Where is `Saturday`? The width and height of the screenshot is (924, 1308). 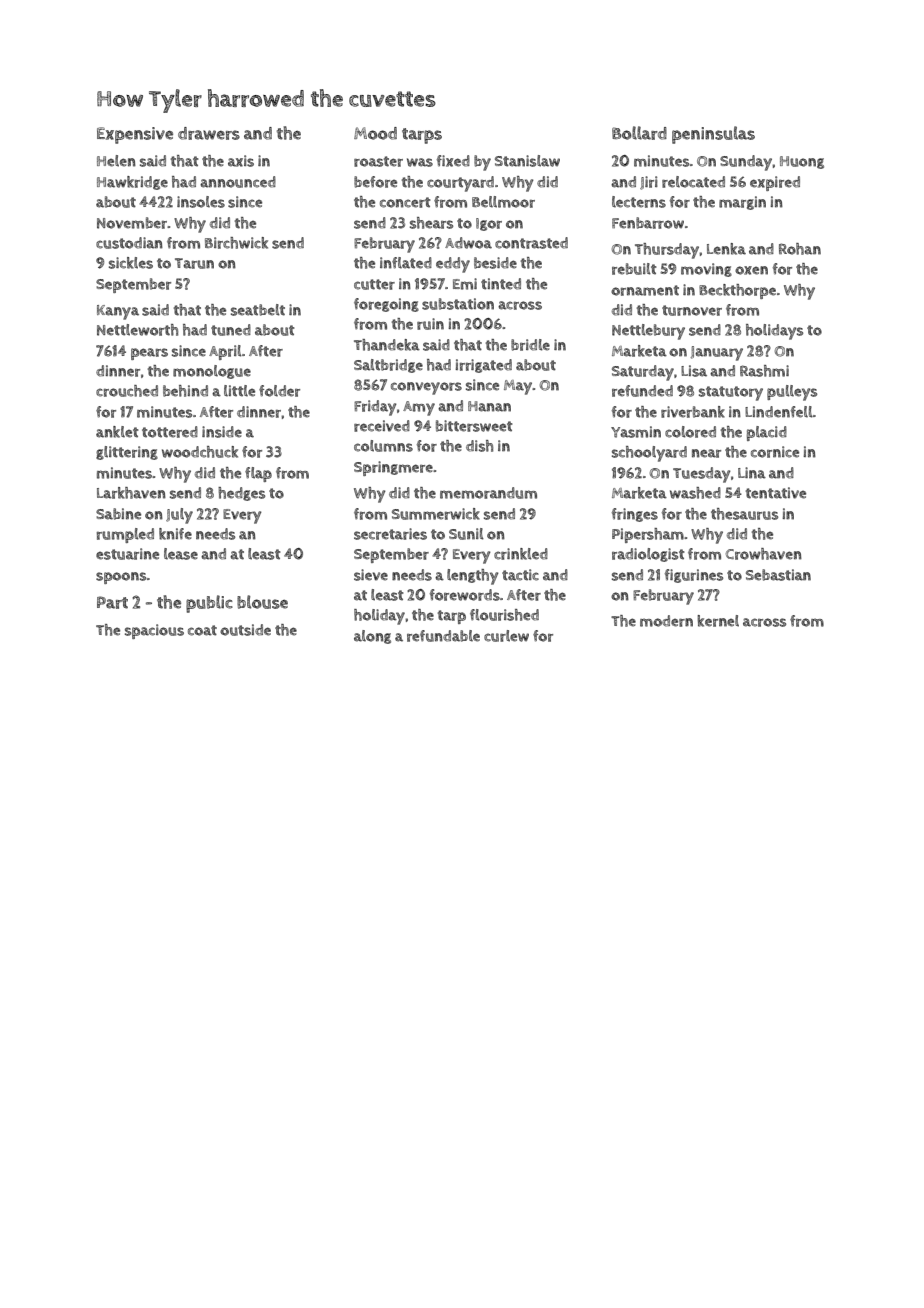 Saturday is located at coordinates (643, 373).
